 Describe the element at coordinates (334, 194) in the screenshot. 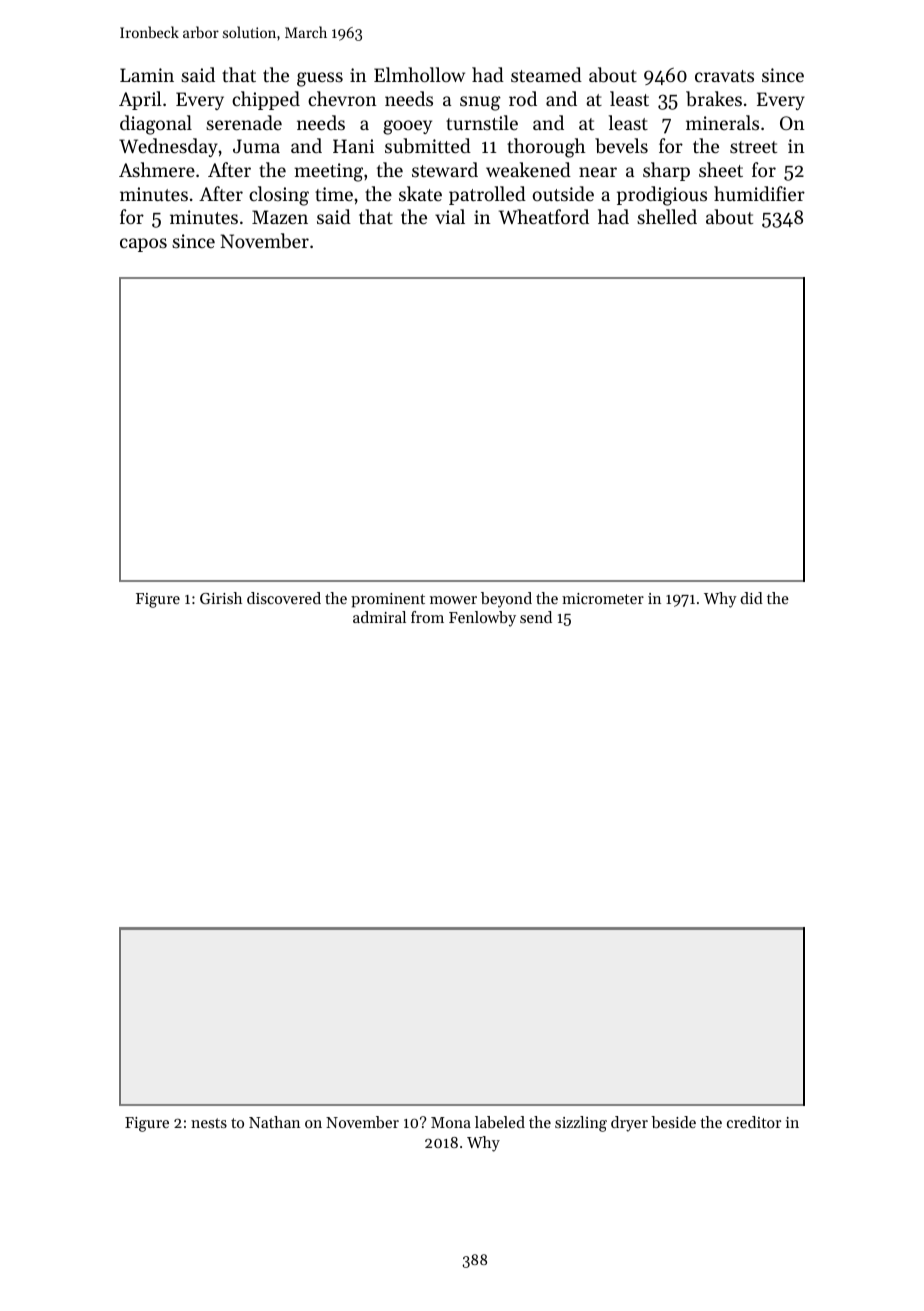

I see `time` at that location.
